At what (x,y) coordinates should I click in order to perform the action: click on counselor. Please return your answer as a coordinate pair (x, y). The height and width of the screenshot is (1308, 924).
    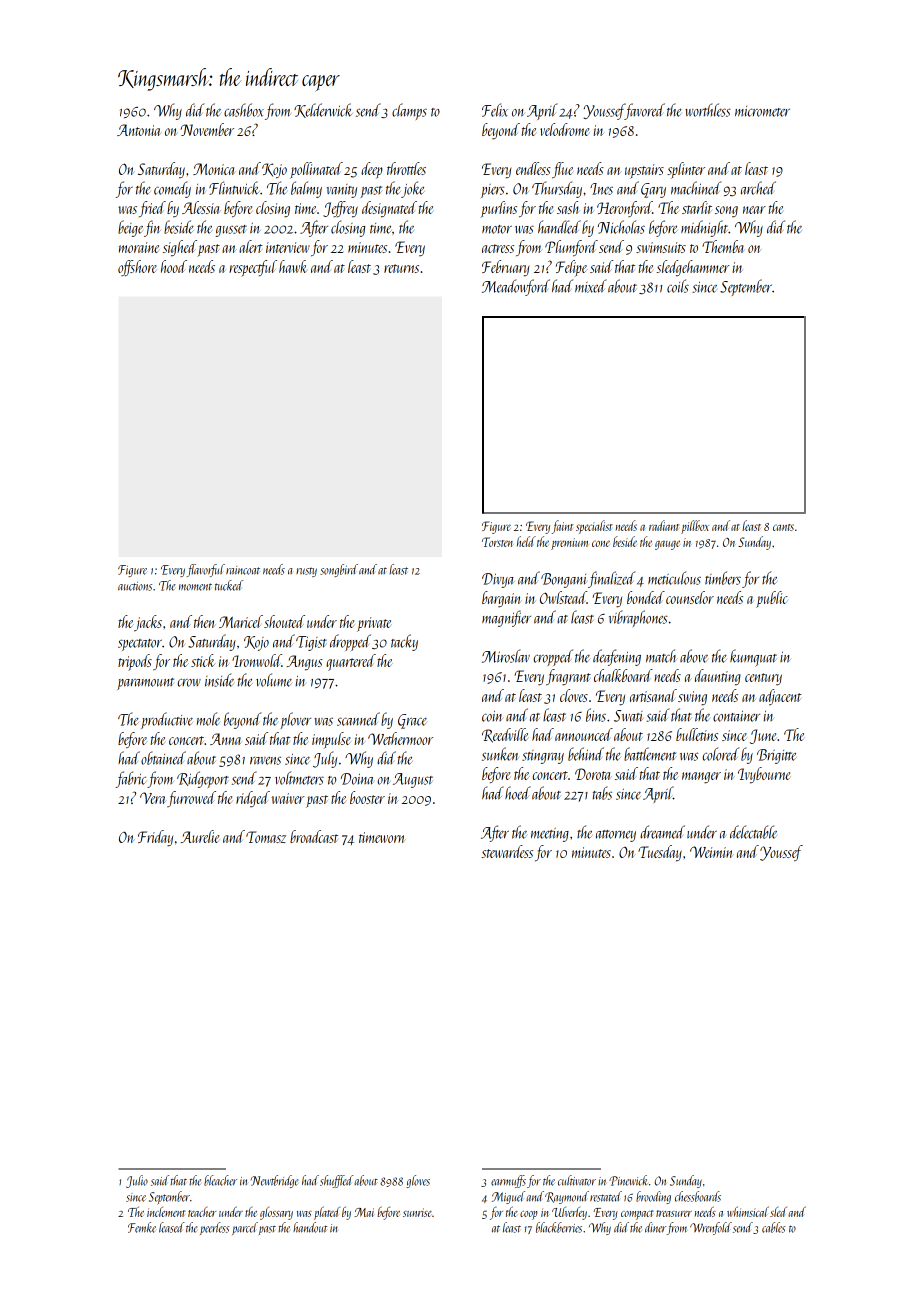
    Looking at the image, I should click on (690, 597).
